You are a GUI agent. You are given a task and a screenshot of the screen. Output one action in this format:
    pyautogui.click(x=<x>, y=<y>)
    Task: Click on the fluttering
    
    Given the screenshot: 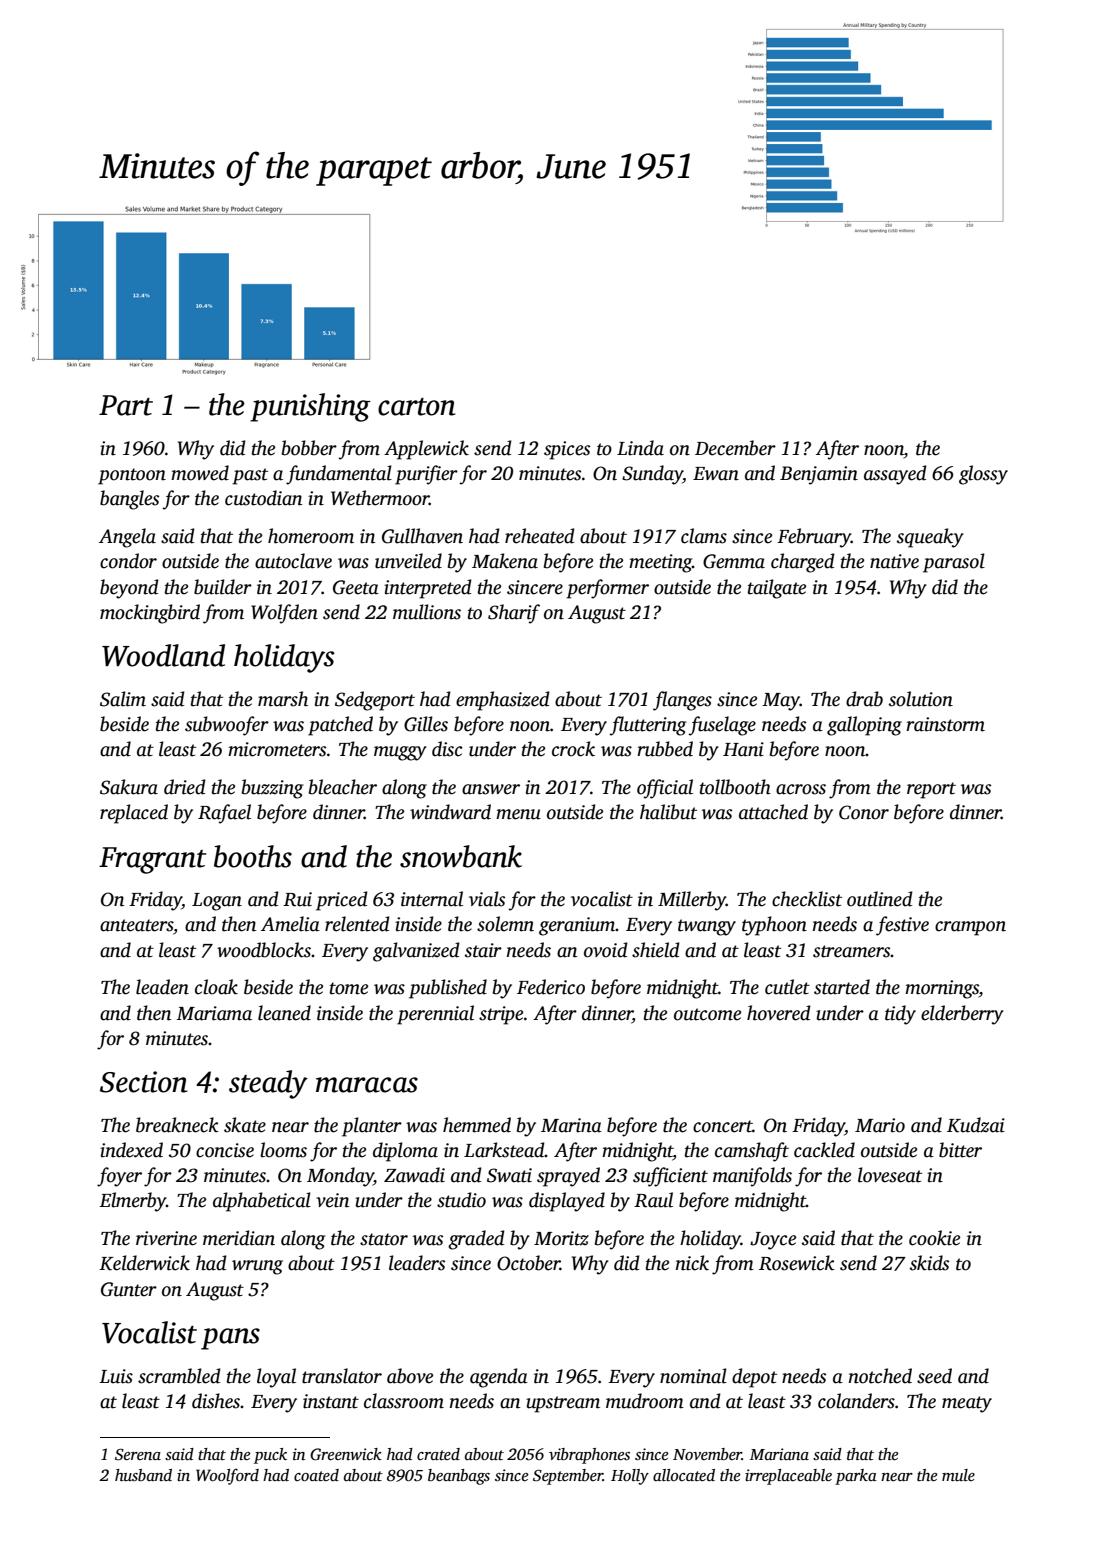 What is the action you would take?
    pyautogui.click(x=648, y=726)
